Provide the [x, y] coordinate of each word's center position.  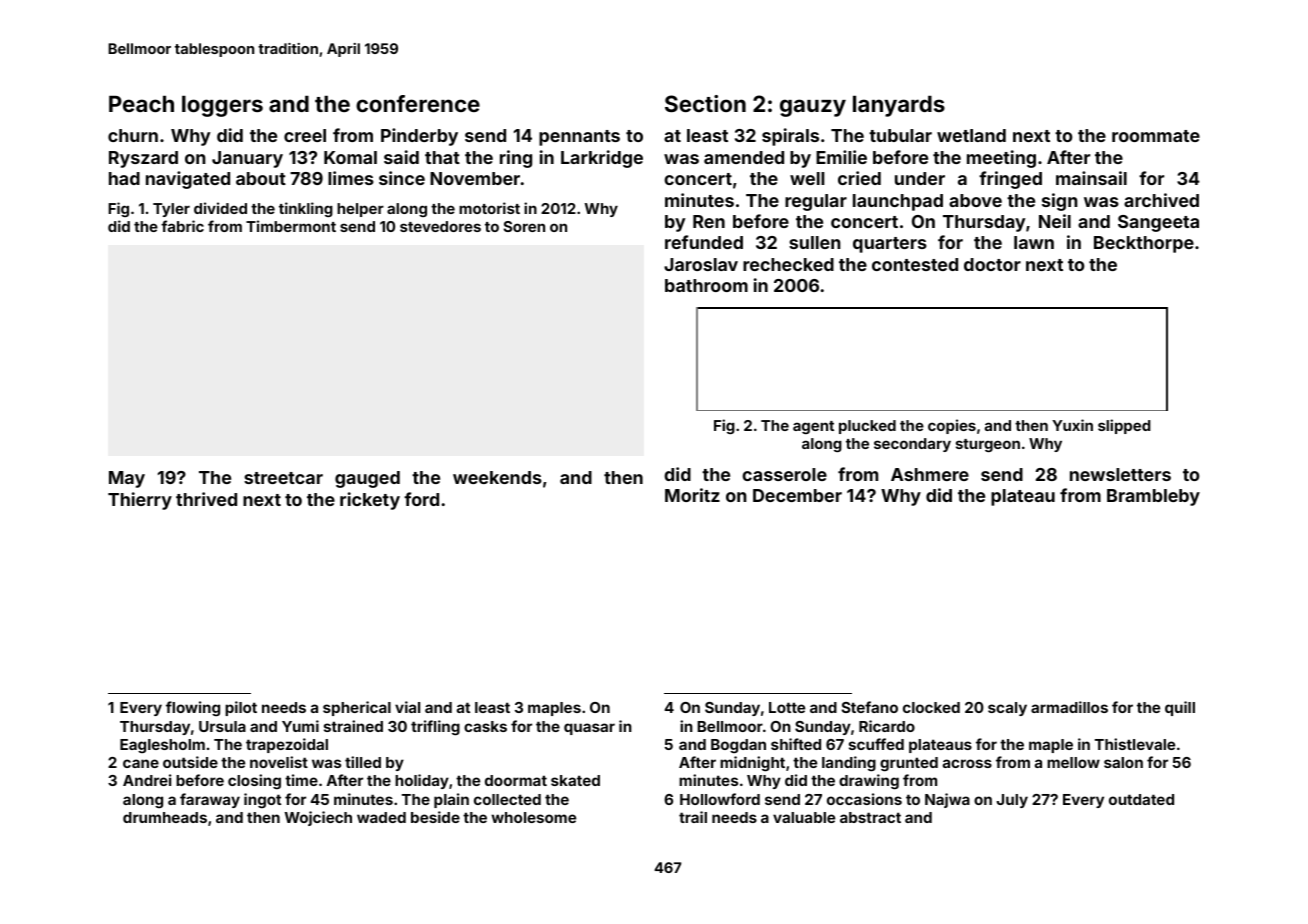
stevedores [440, 226]
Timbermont [291, 226]
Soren [524, 226]
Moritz [692, 495]
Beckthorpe [1144, 244]
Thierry [140, 501]
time [301, 780]
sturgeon [988, 445]
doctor [992, 264]
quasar [589, 729]
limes [351, 178]
